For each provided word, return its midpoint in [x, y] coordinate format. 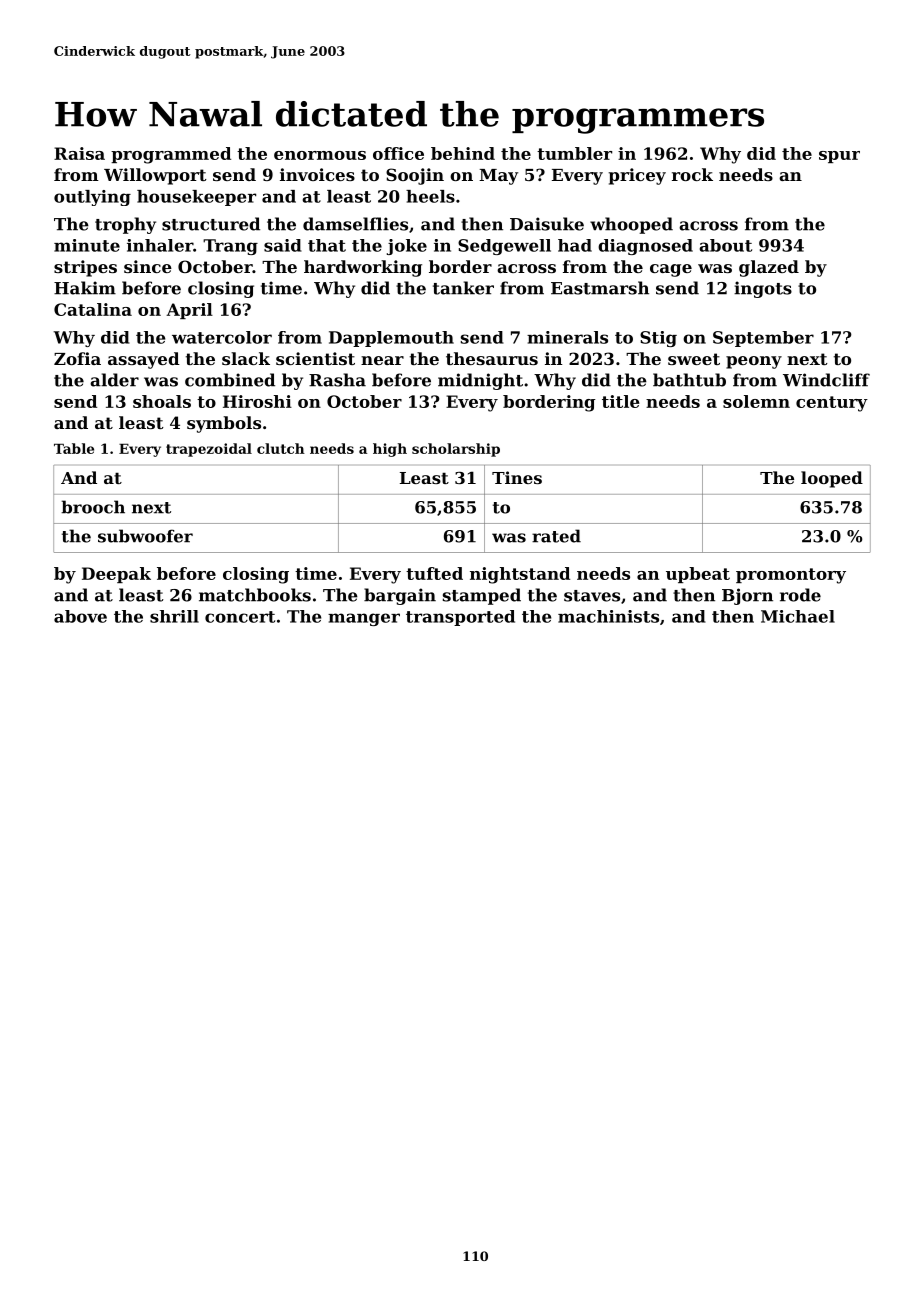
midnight [480, 381]
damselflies [355, 224]
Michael [798, 616]
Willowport [155, 176]
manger [364, 619]
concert [240, 617]
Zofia [77, 358]
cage [671, 270]
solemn [756, 401]
